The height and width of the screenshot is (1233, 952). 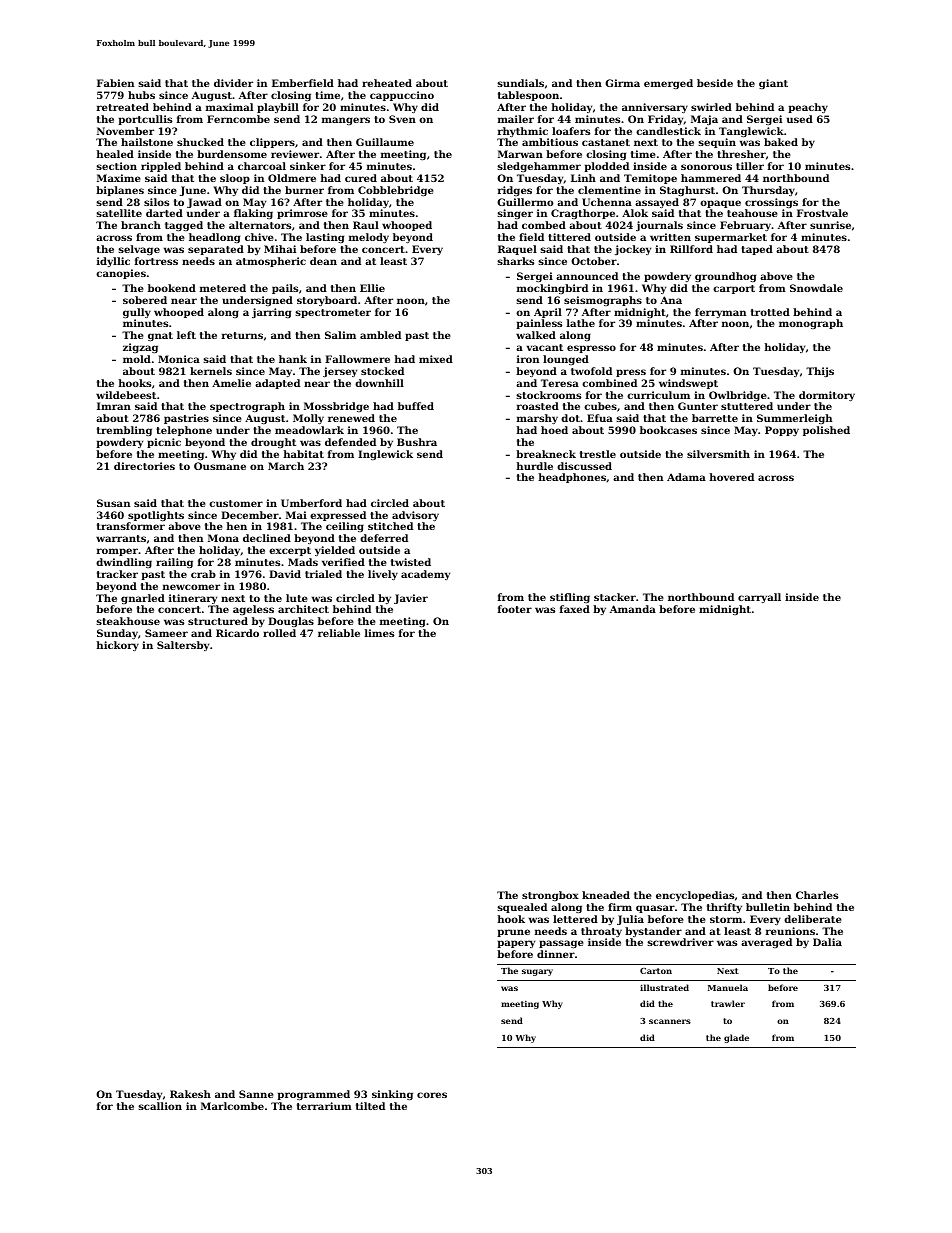 I want to click on sharks, so click(x=515, y=261).
